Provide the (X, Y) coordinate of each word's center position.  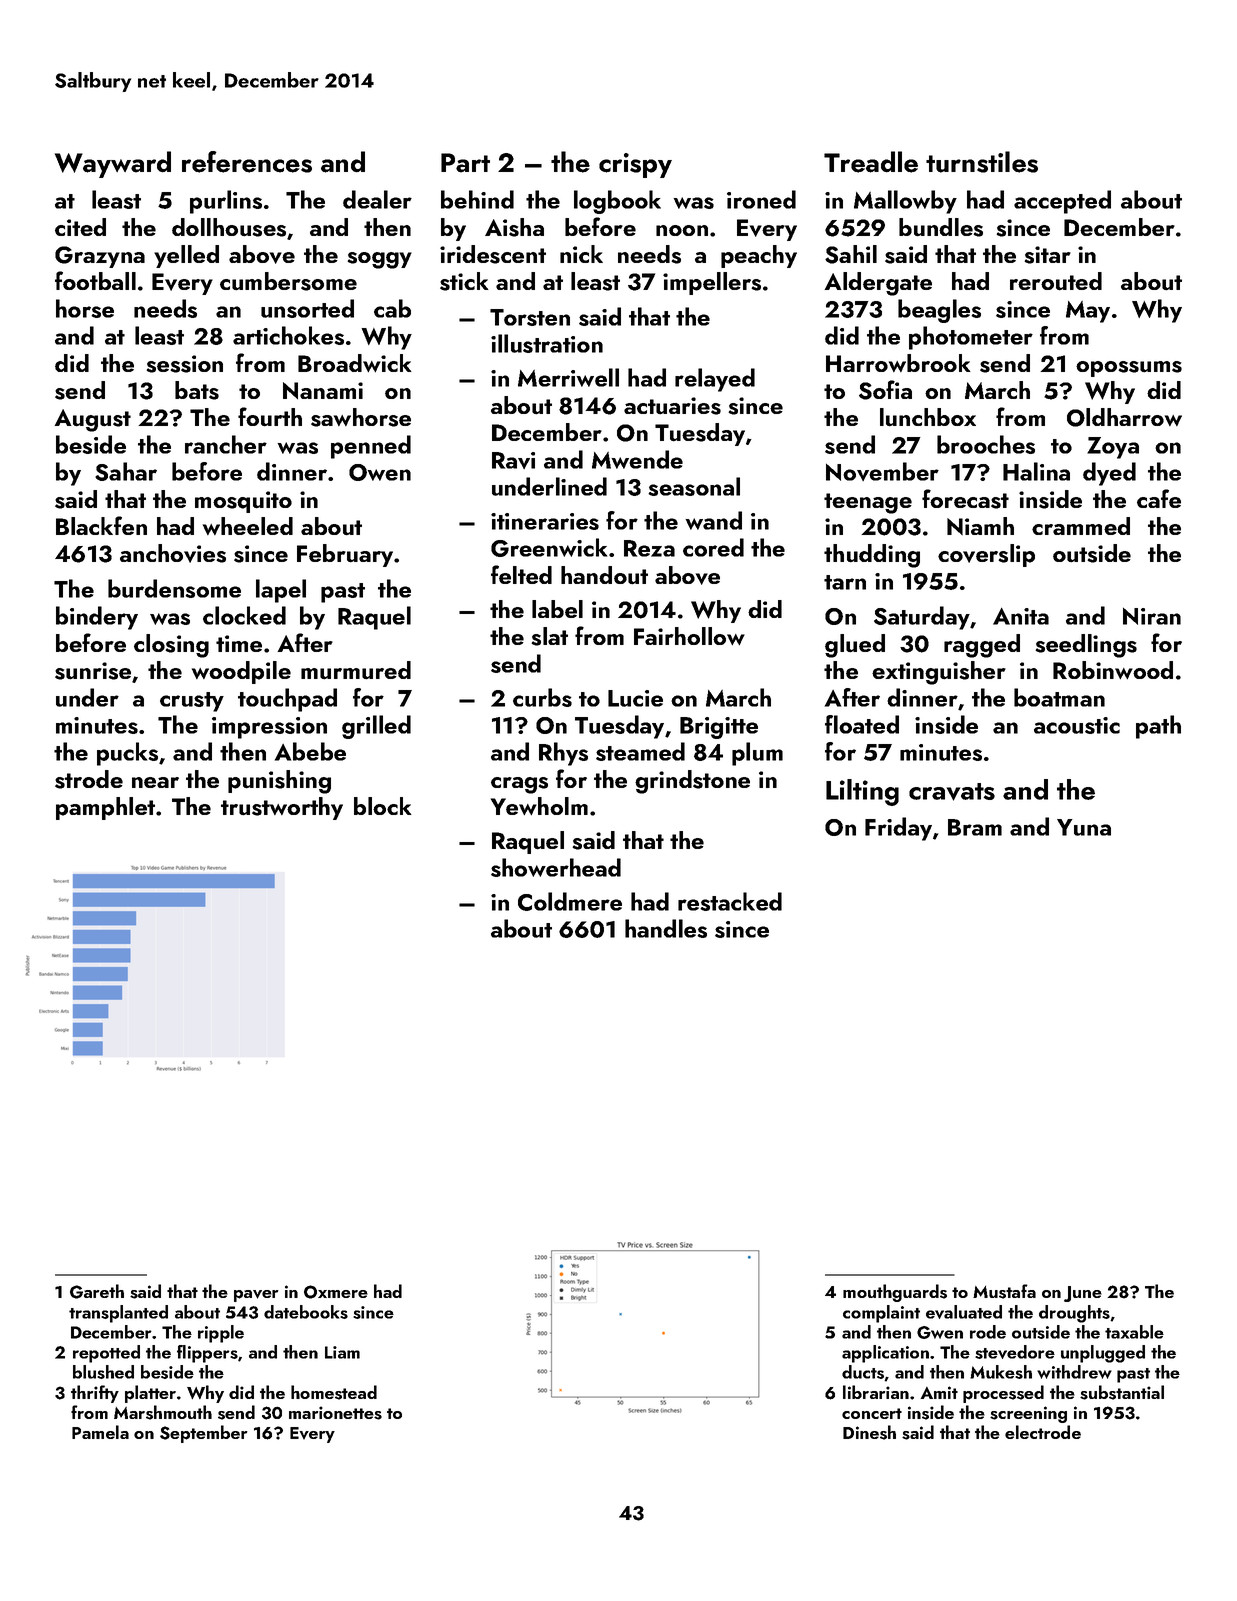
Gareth (97, 1291)
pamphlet (105, 808)
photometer (971, 338)
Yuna (1084, 827)
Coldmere (570, 901)
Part (465, 163)
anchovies (173, 553)
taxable (1134, 1332)
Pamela (100, 1432)
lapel (281, 591)
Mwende (637, 459)
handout (604, 575)
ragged (982, 646)
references (247, 162)
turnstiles (982, 162)
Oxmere (336, 1292)
